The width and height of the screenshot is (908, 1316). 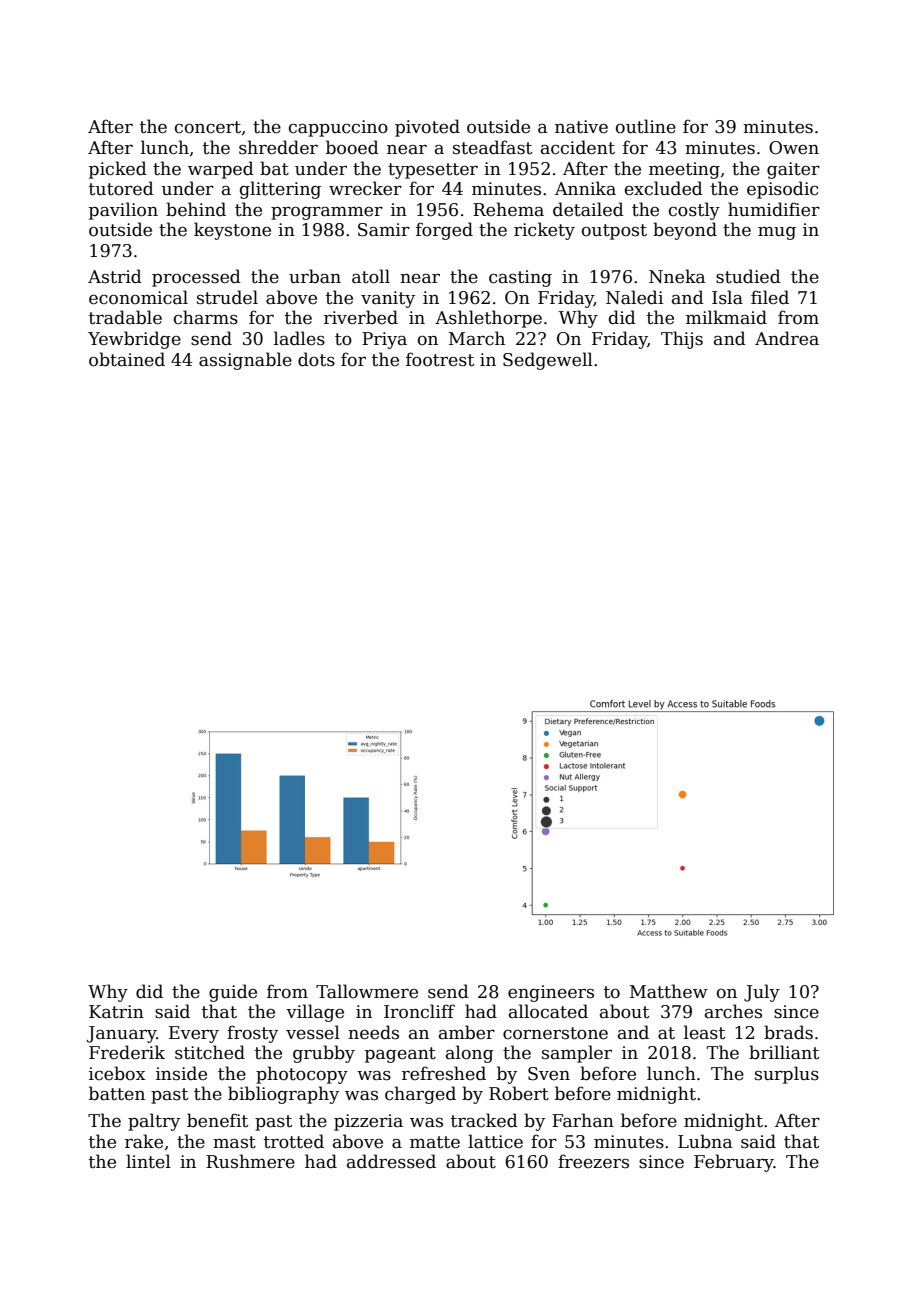 I want to click on Every, so click(x=194, y=1034).
